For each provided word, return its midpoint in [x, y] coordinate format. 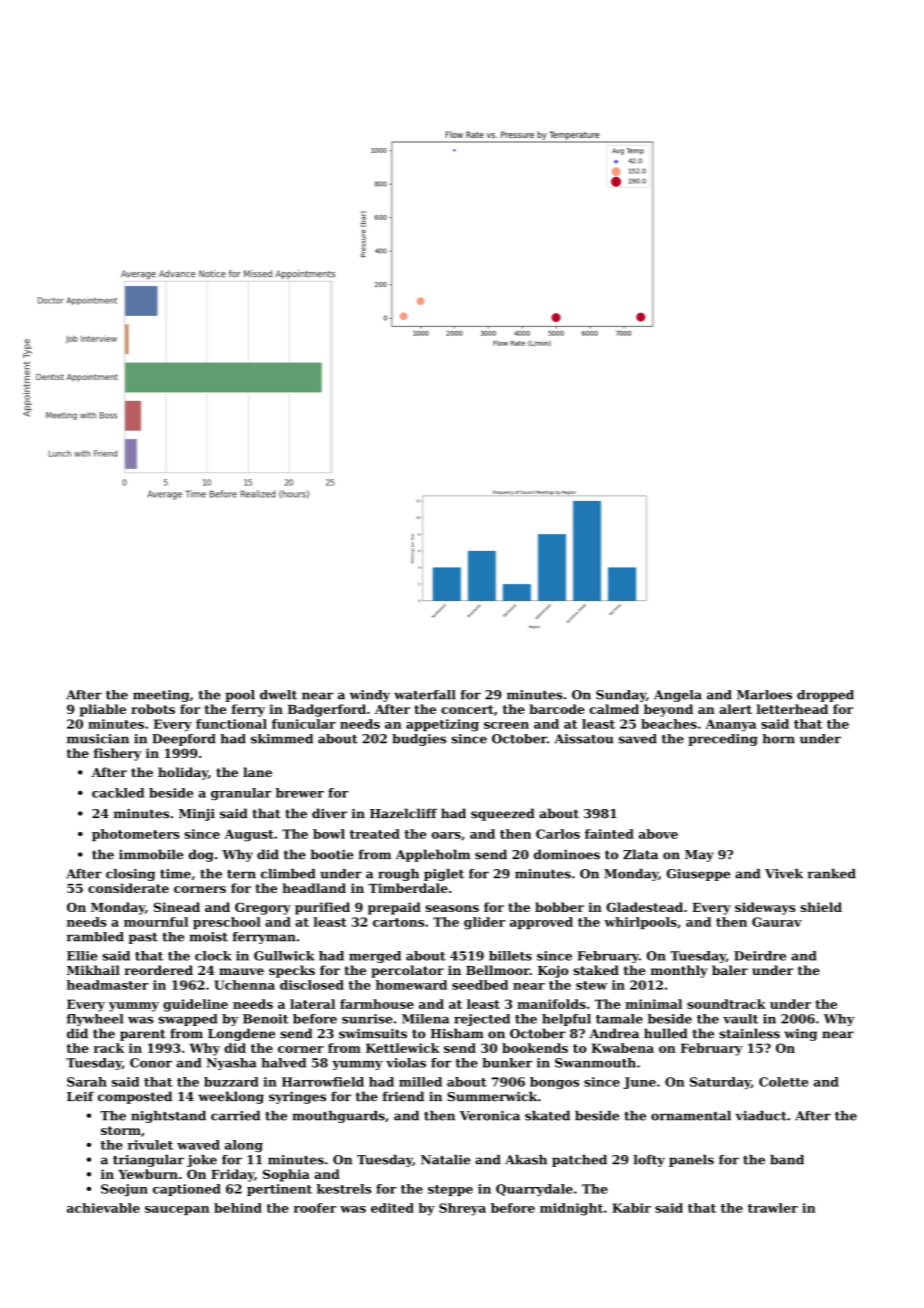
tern [241, 874]
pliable [103, 710]
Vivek [784, 874]
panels [691, 1161]
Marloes [764, 695]
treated [375, 834]
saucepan [177, 1210]
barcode [557, 709]
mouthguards [338, 1117]
